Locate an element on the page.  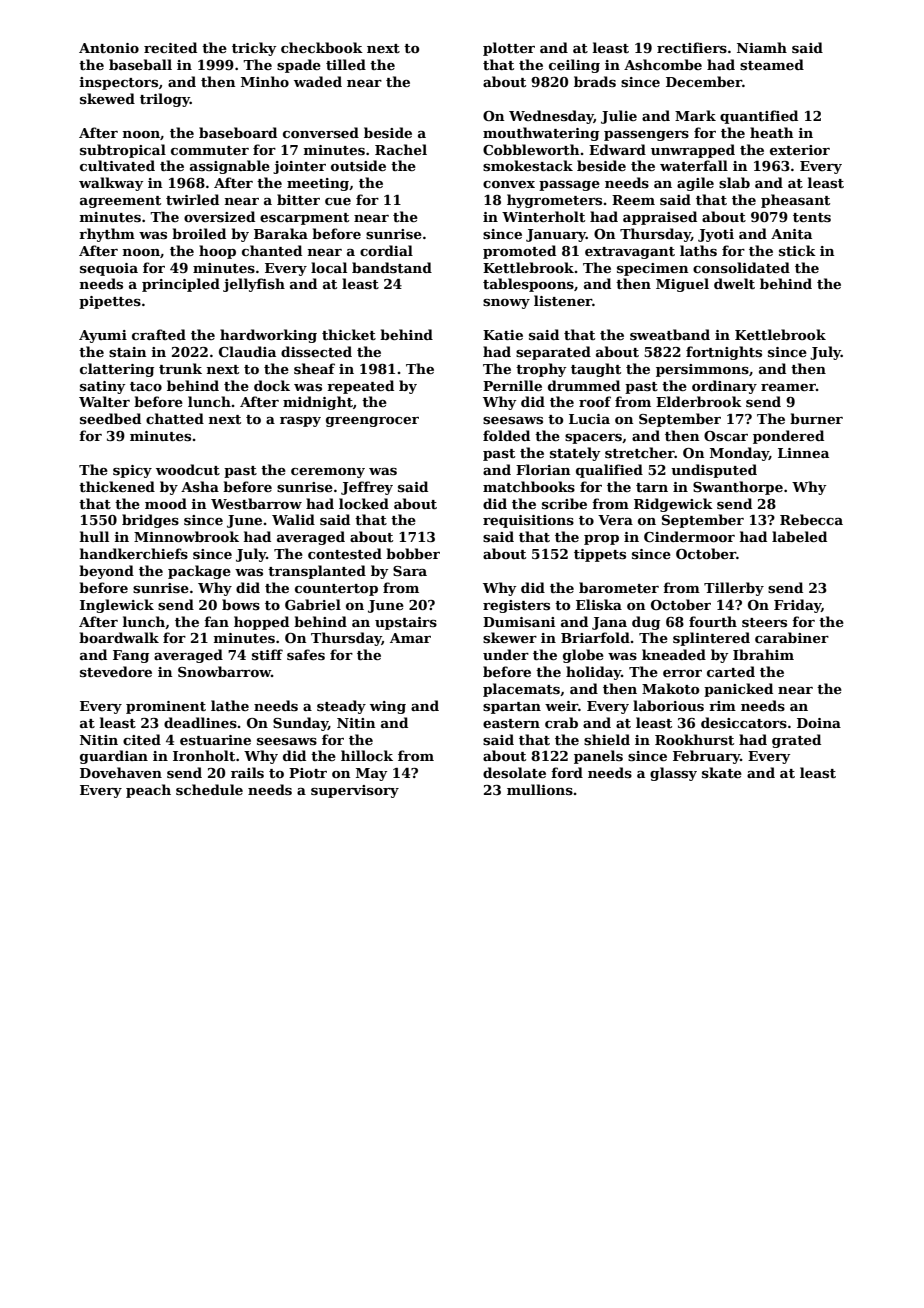
Linnea is located at coordinates (803, 453).
